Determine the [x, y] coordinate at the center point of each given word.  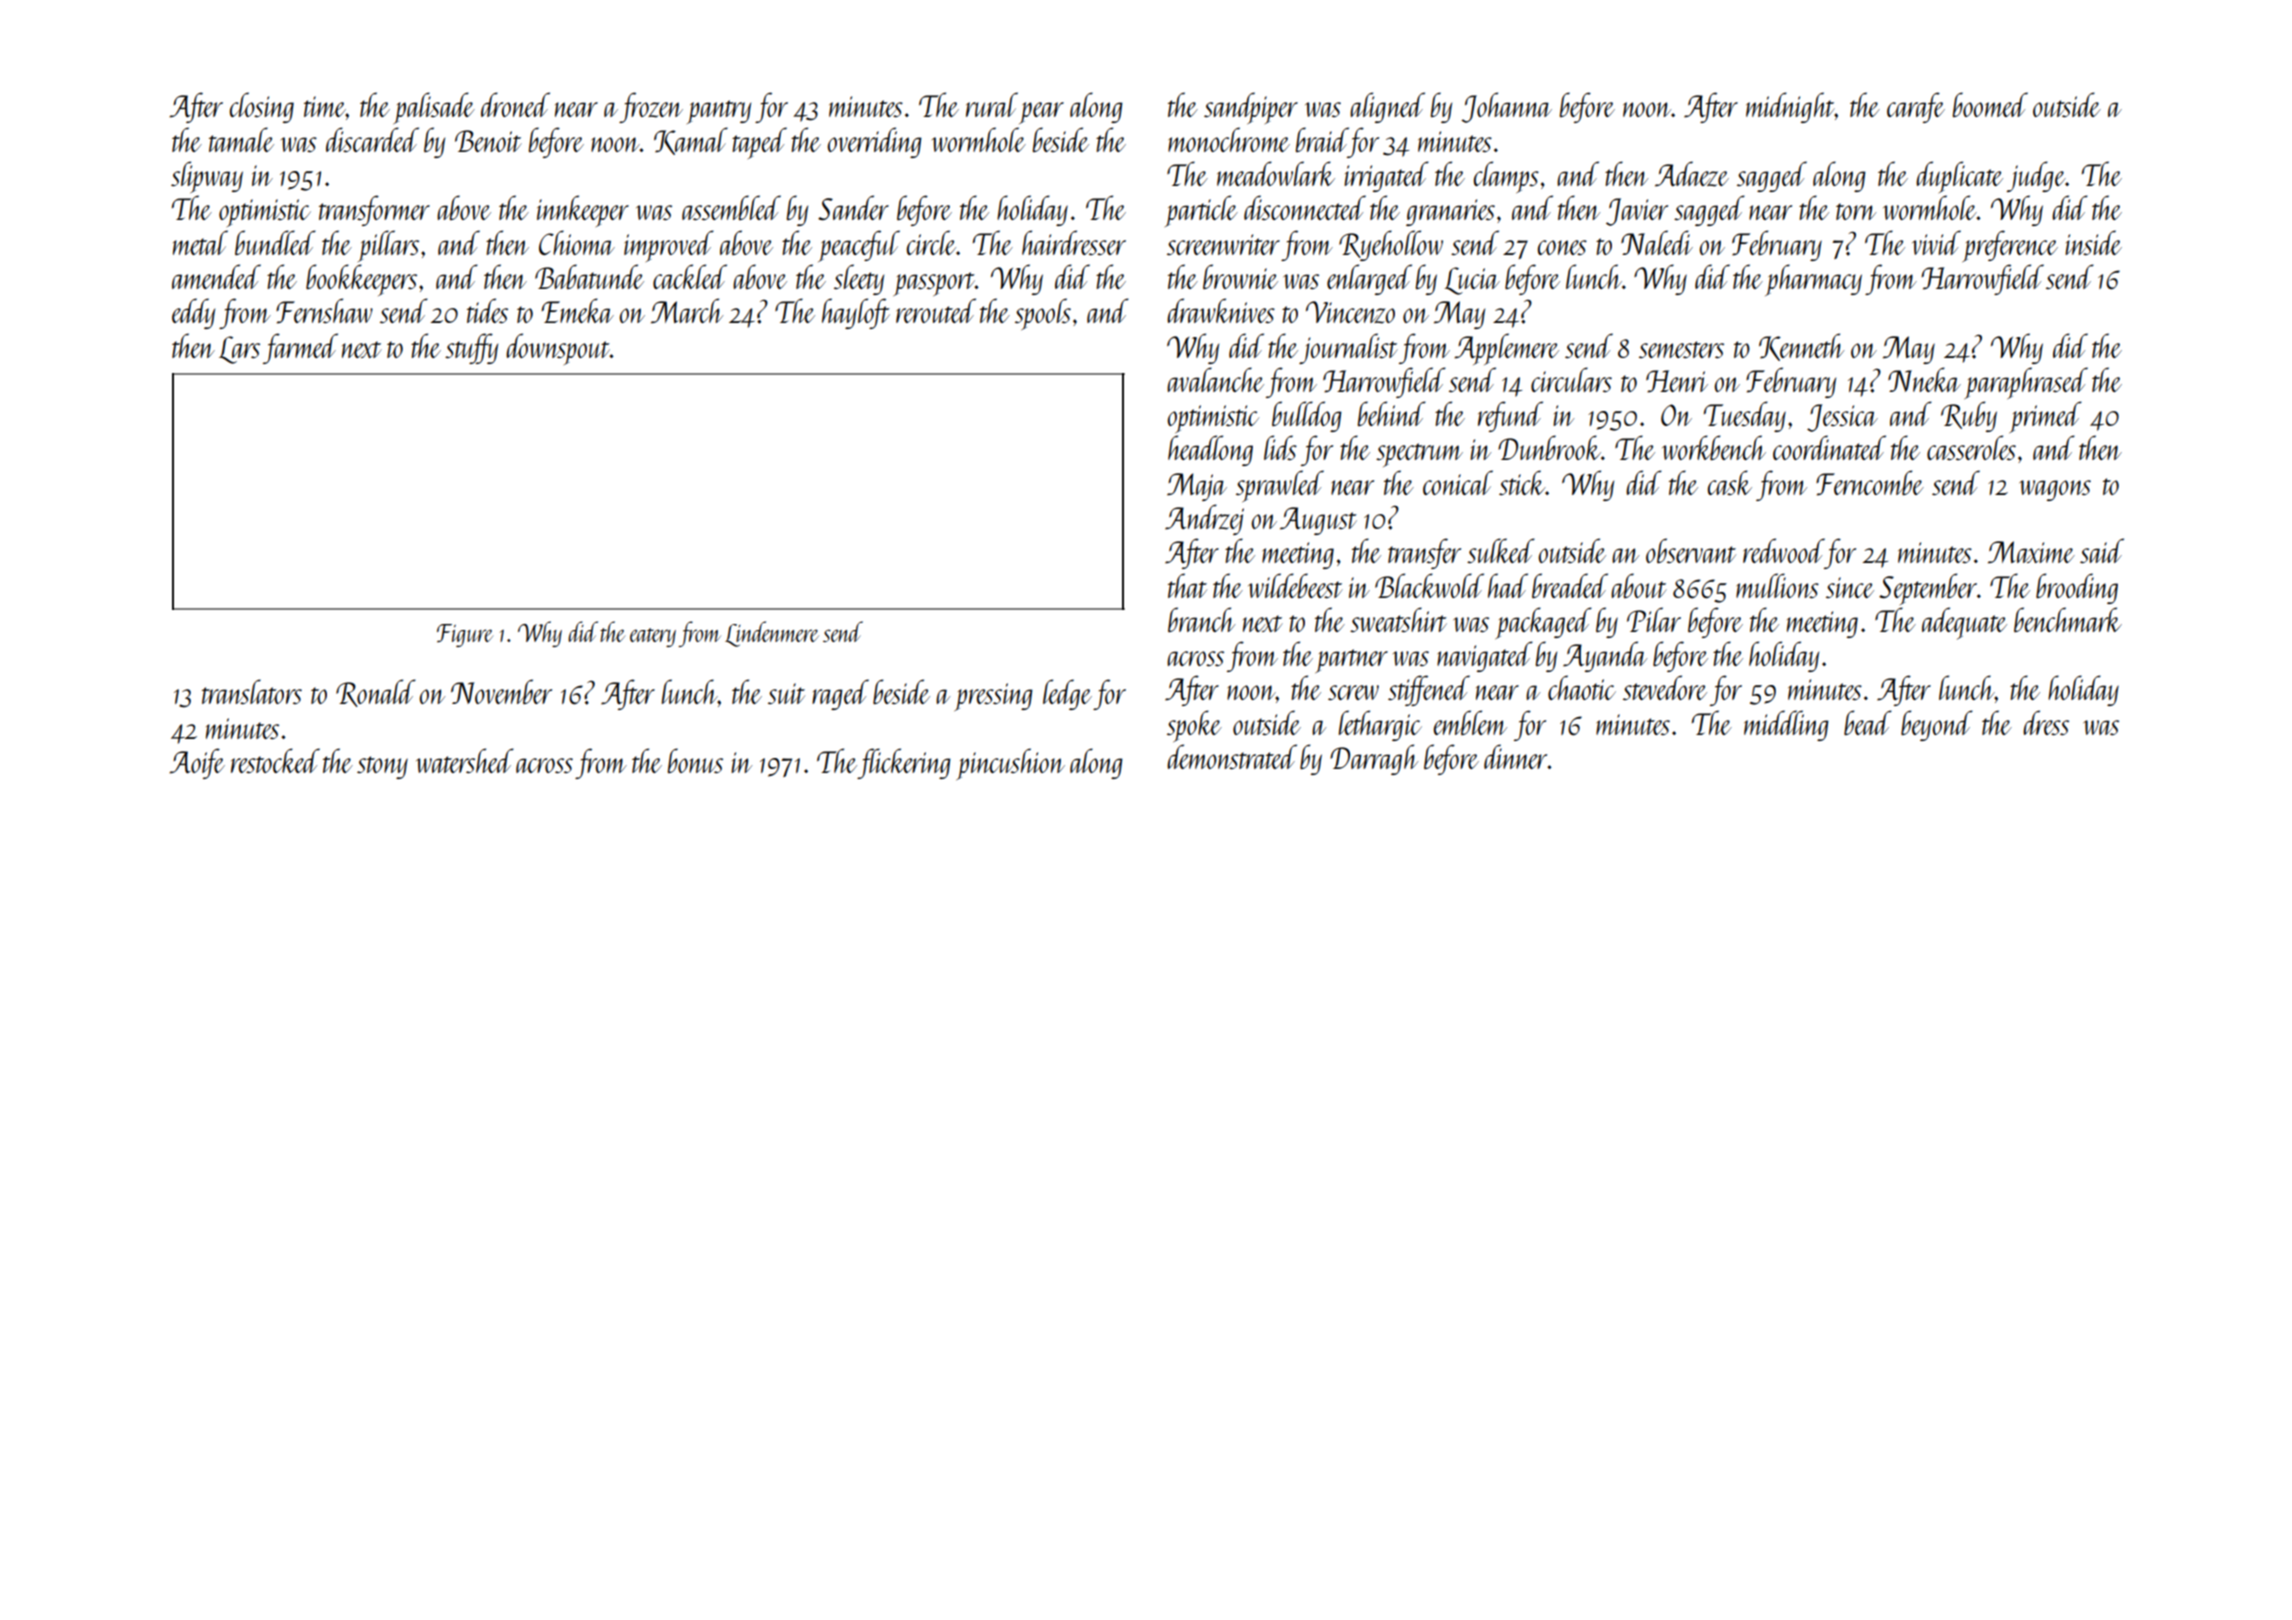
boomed [1990, 104]
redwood [1784, 550]
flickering [904, 763]
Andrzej [1204, 519]
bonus [695, 760]
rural [992, 104]
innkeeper [583, 211]
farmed [300, 348]
